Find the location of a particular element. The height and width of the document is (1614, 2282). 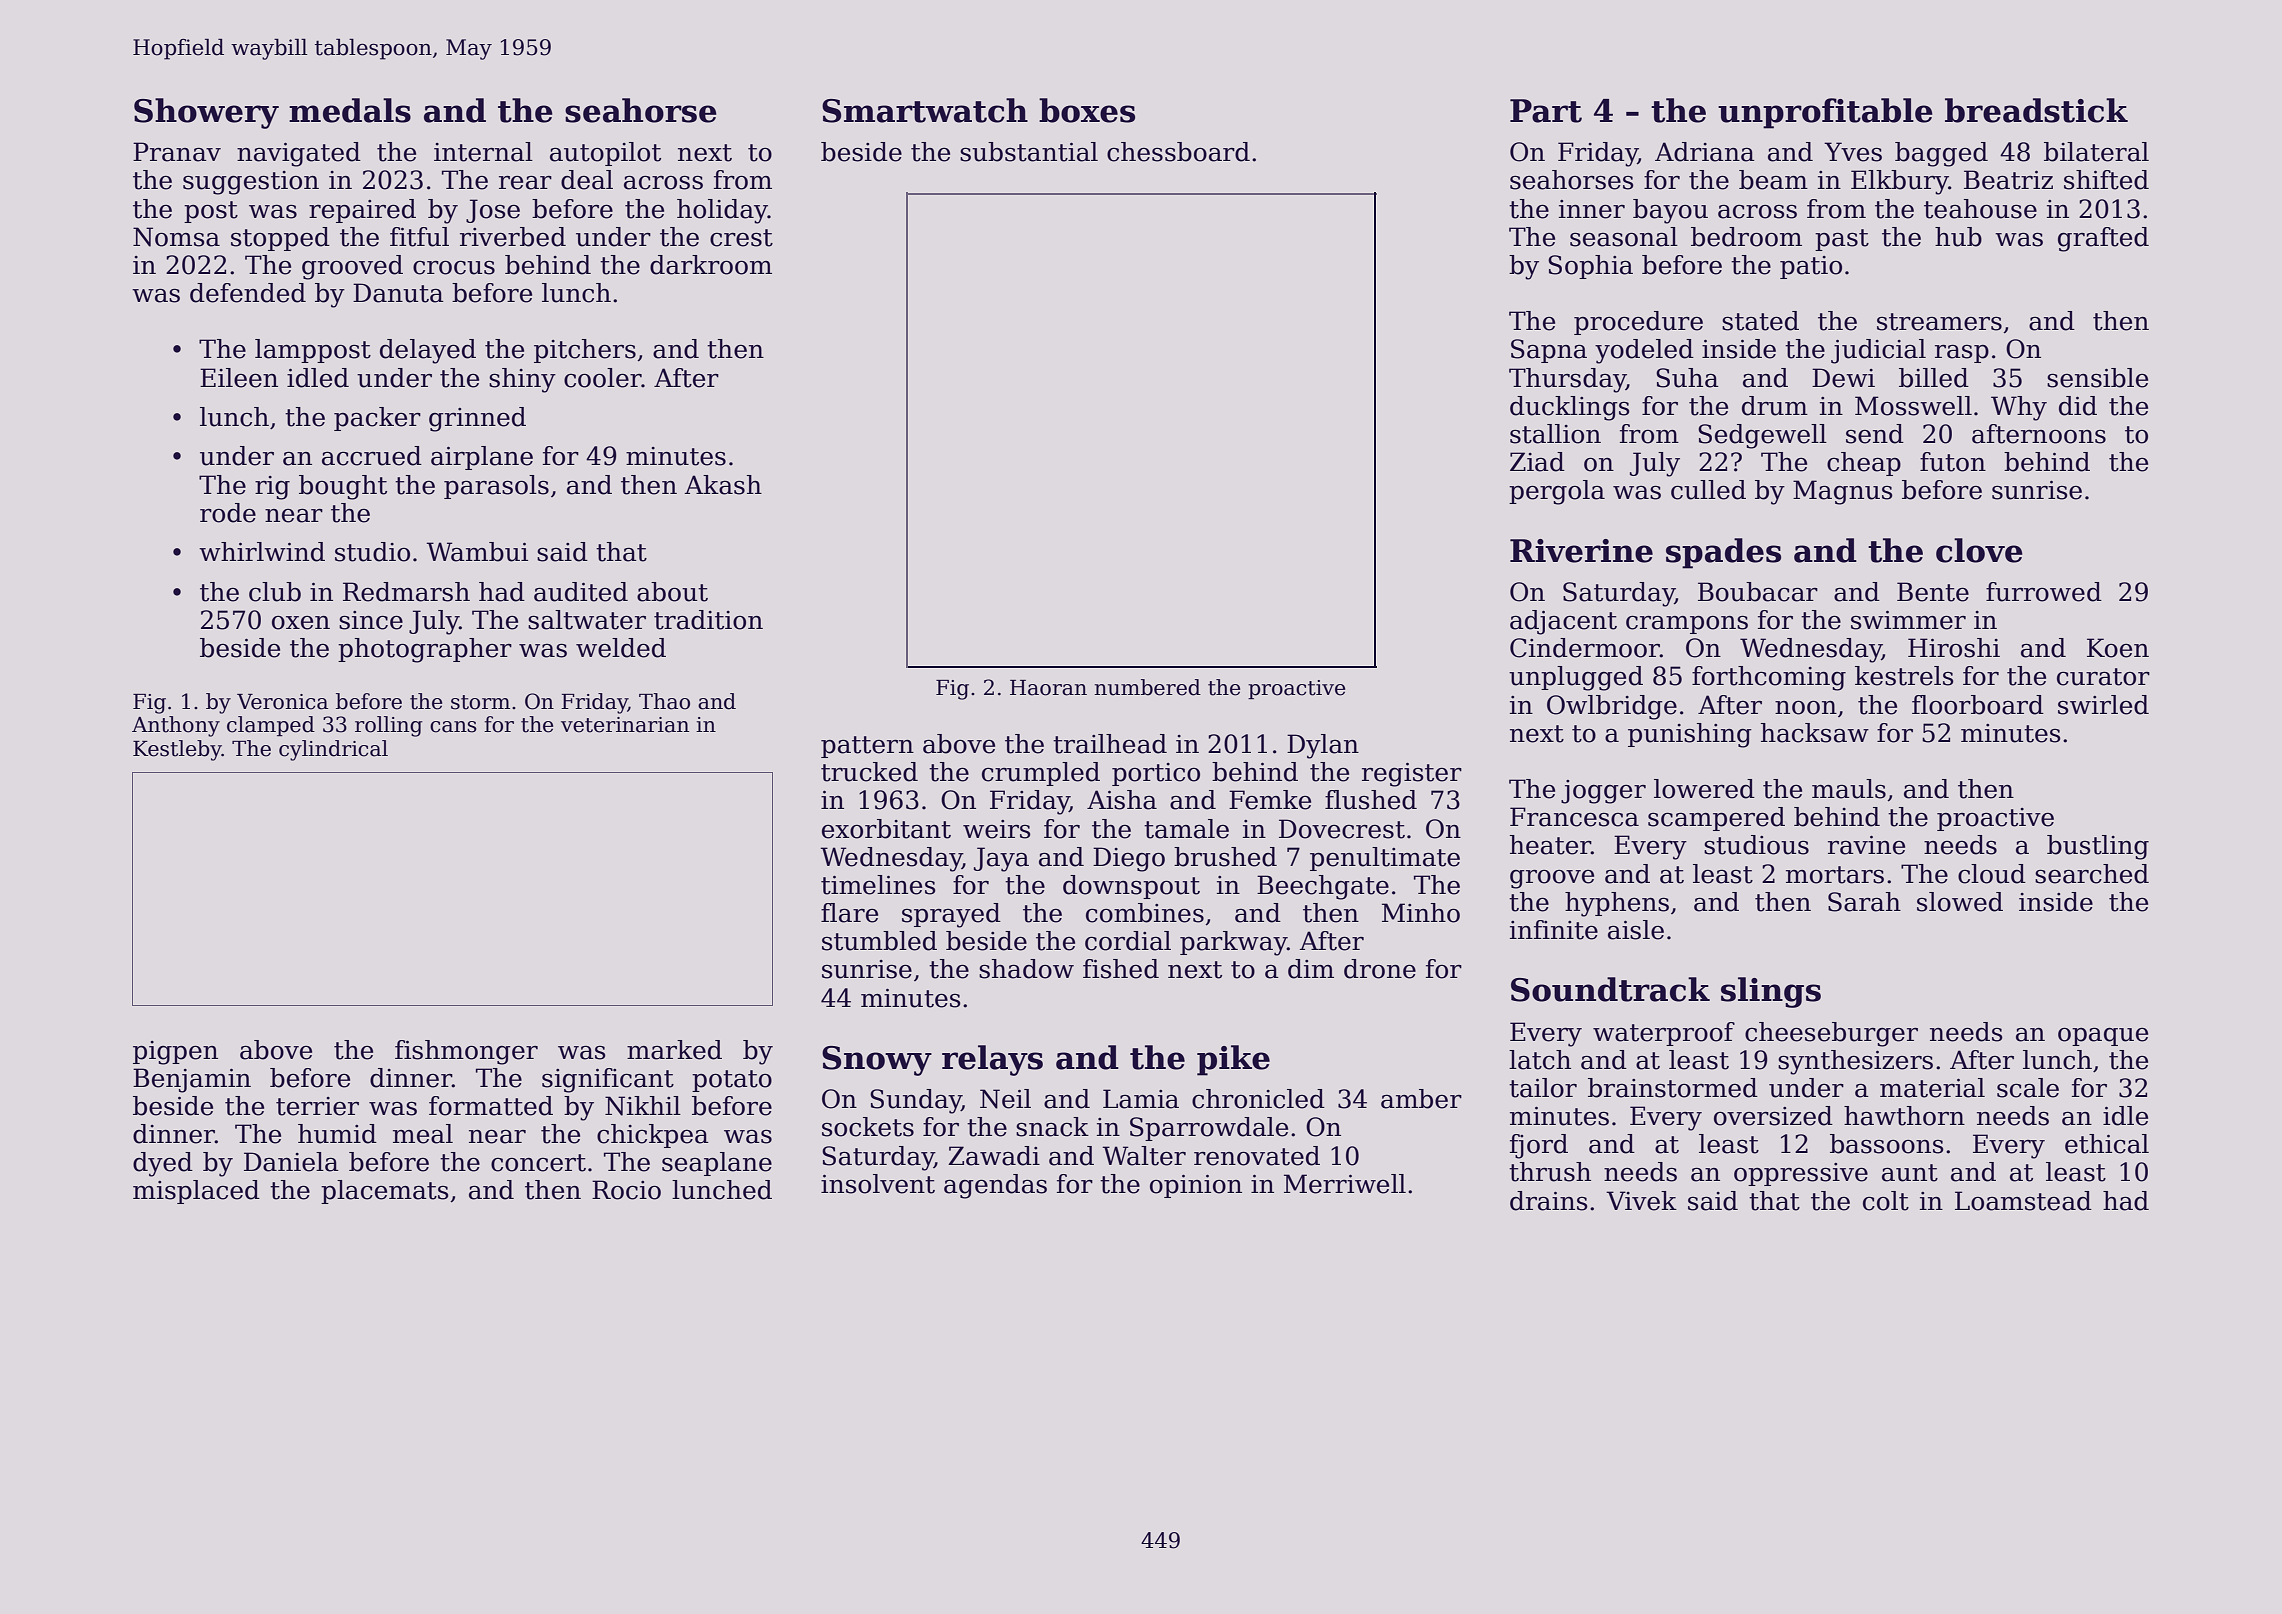

medals is located at coordinates (350, 110).
